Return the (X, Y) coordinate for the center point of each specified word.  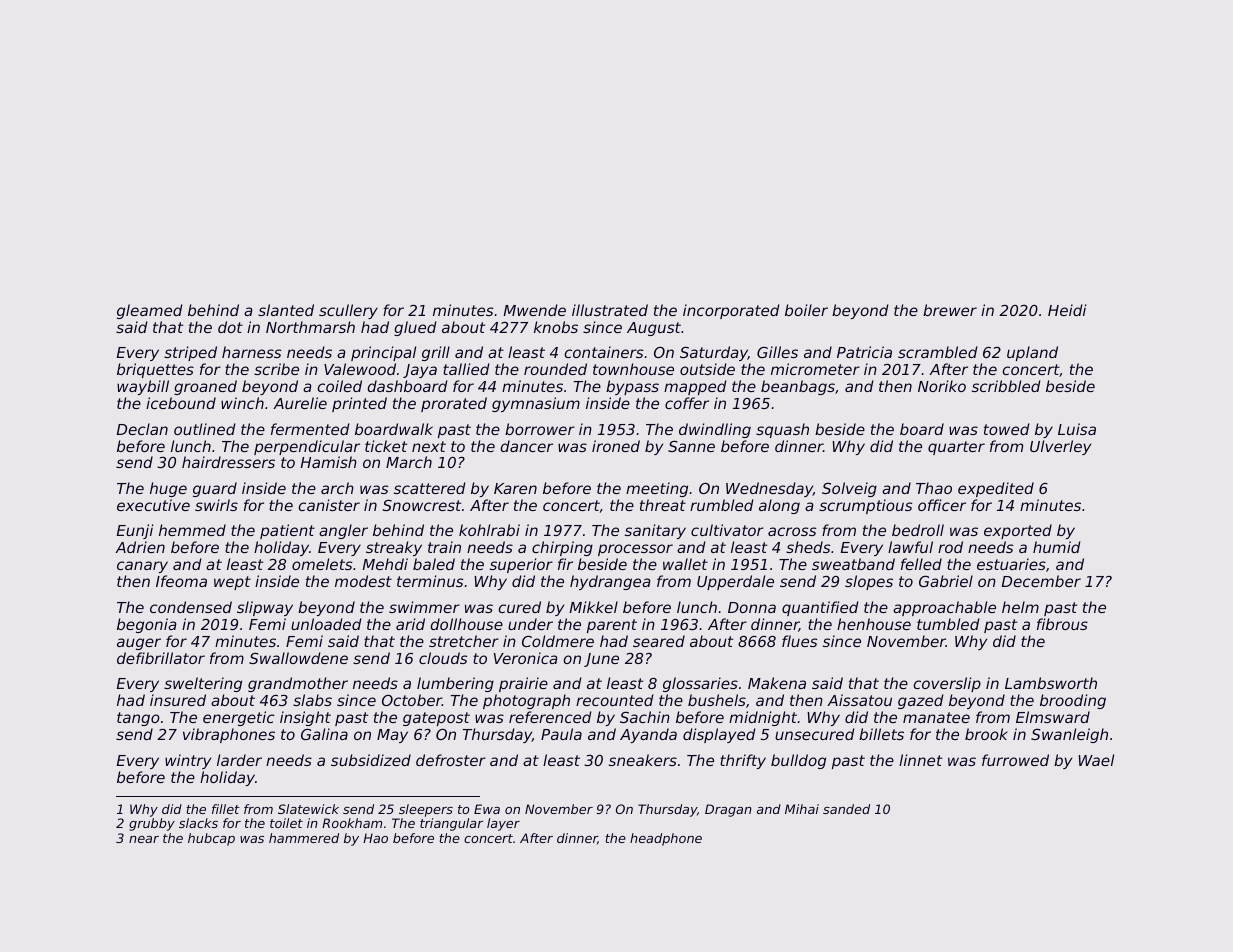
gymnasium (536, 404)
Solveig (849, 489)
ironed (616, 446)
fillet (226, 809)
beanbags (798, 387)
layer (503, 824)
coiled (339, 386)
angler (343, 531)
